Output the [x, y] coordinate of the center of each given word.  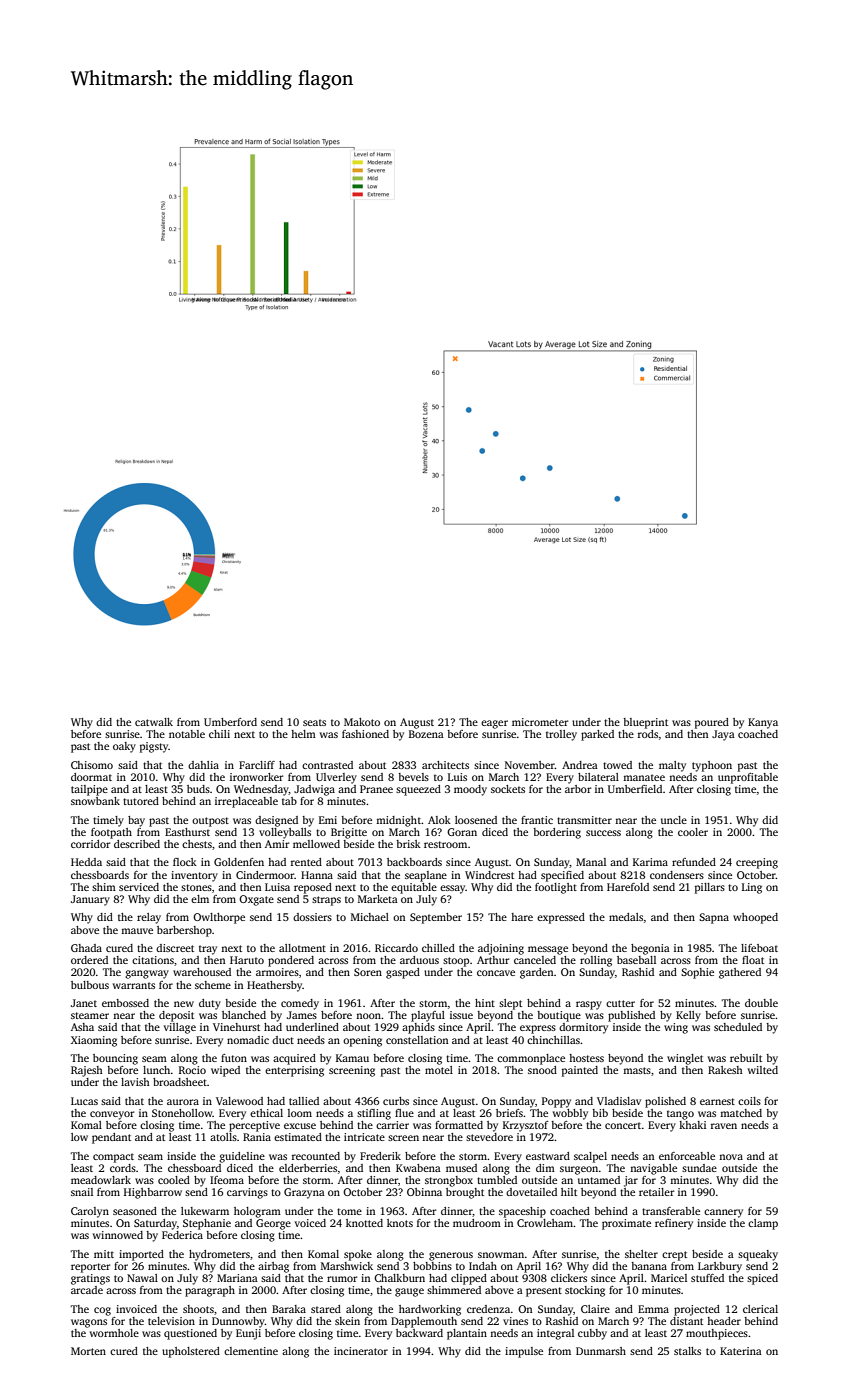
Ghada [86, 948]
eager [494, 724]
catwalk [154, 722]
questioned [190, 1334]
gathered [740, 973]
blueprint [645, 723]
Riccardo [396, 948]
